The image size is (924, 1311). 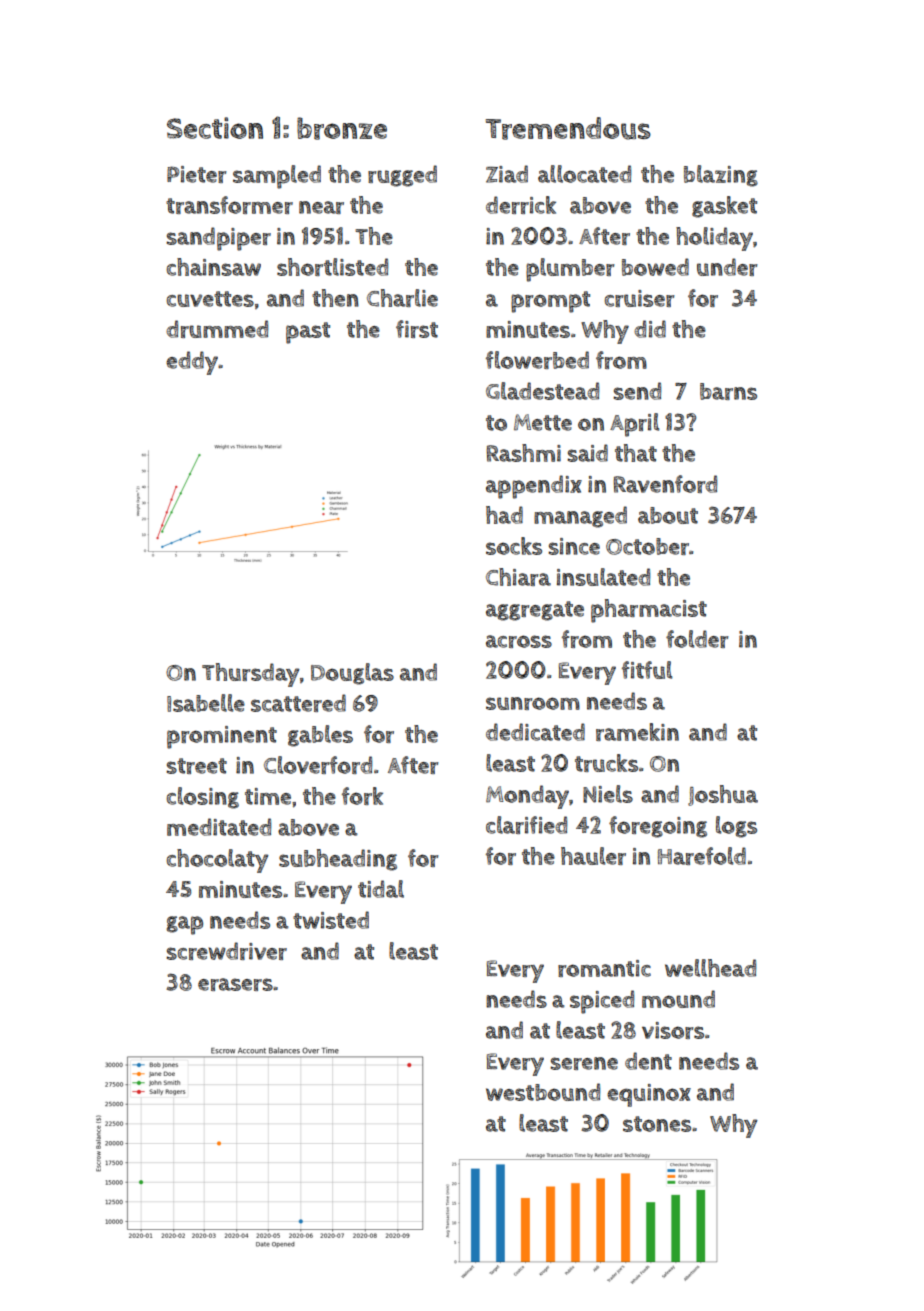 What do you see at coordinates (215, 128) in the screenshot?
I see `Section` at bounding box center [215, 128].
